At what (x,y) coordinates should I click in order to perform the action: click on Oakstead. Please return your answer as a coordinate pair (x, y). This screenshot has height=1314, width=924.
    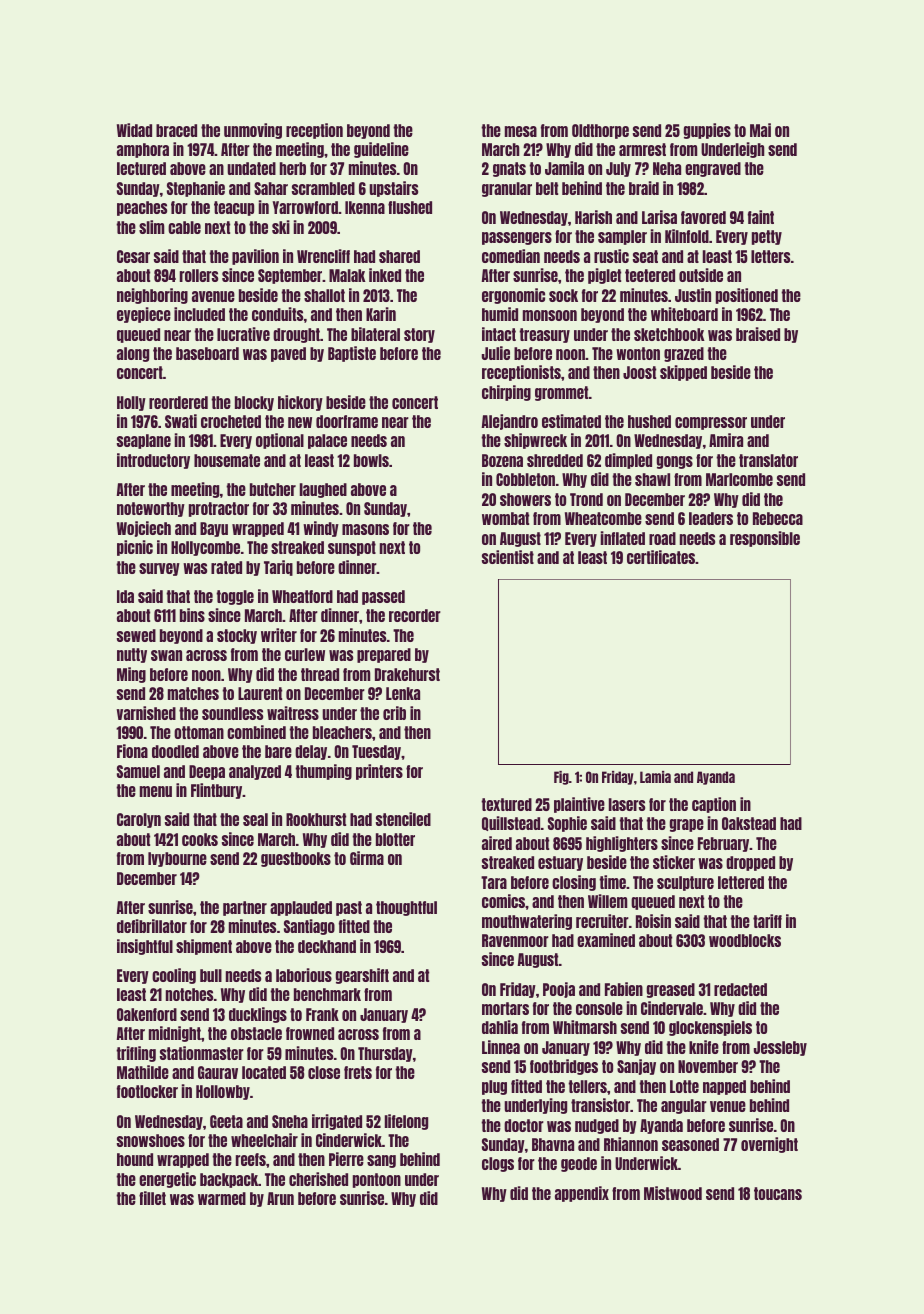
    Looking at the image, I should click on (749, 823).
